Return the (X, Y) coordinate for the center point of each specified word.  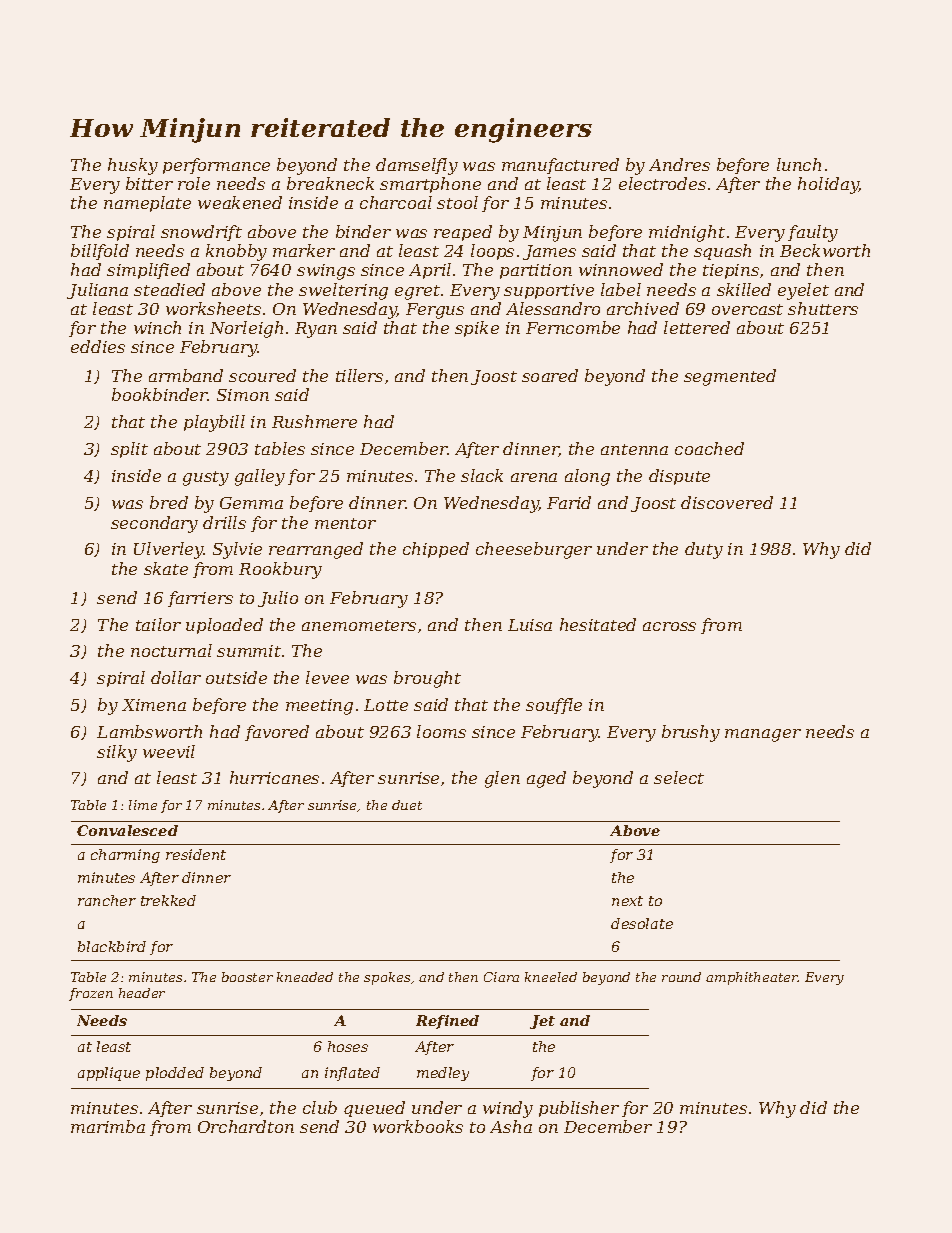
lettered (697, 327)
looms (441, 731)
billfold (100, 252)
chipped (436, 550)
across (669, 626)
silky (117, 753)
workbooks (418, 1126)
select (679, 777)
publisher (579, 1109)
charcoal (396, 202)
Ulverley (169, 550)
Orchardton (246, 1126)
